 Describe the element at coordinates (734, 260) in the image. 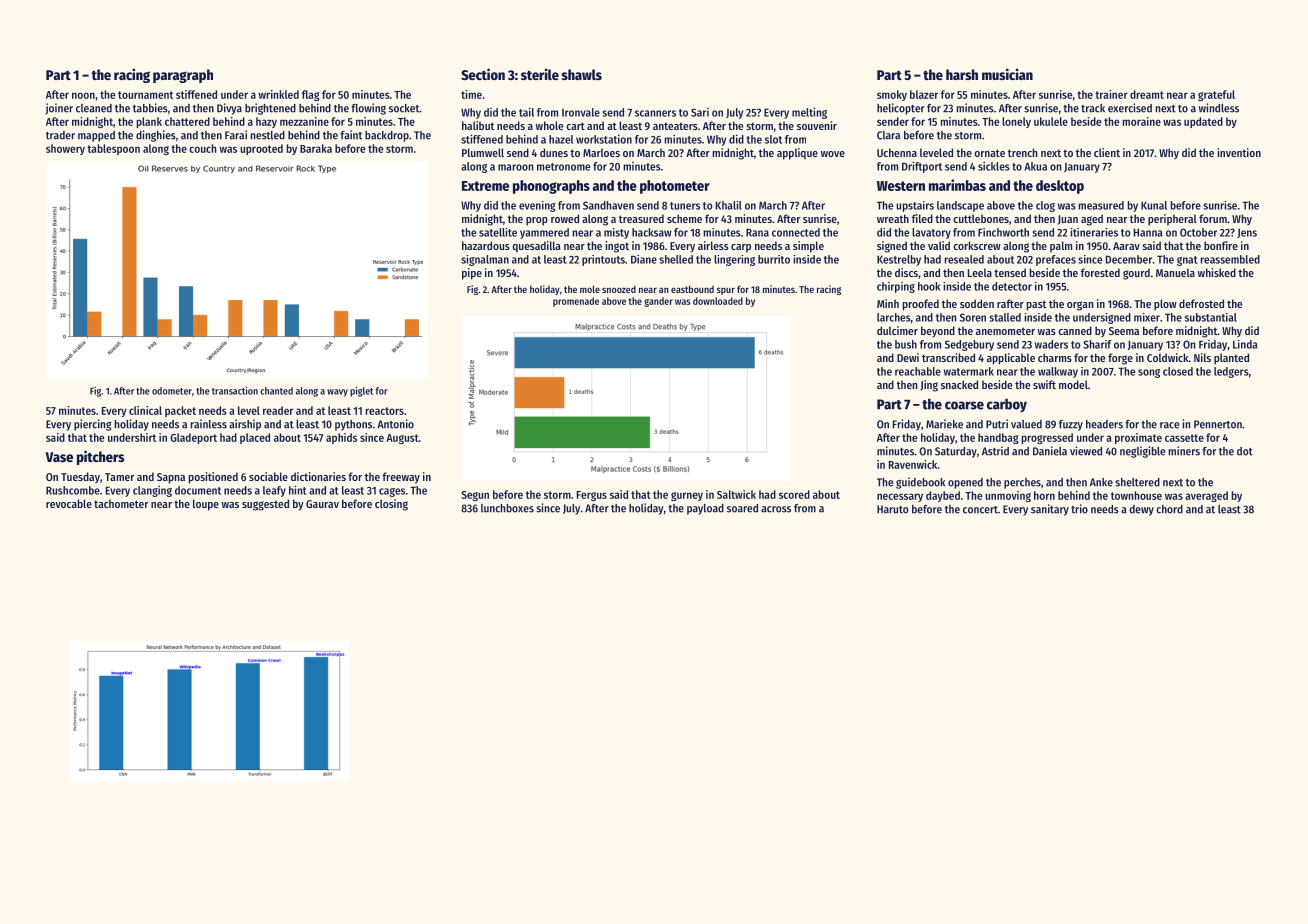

I see `lingering` at that location.
